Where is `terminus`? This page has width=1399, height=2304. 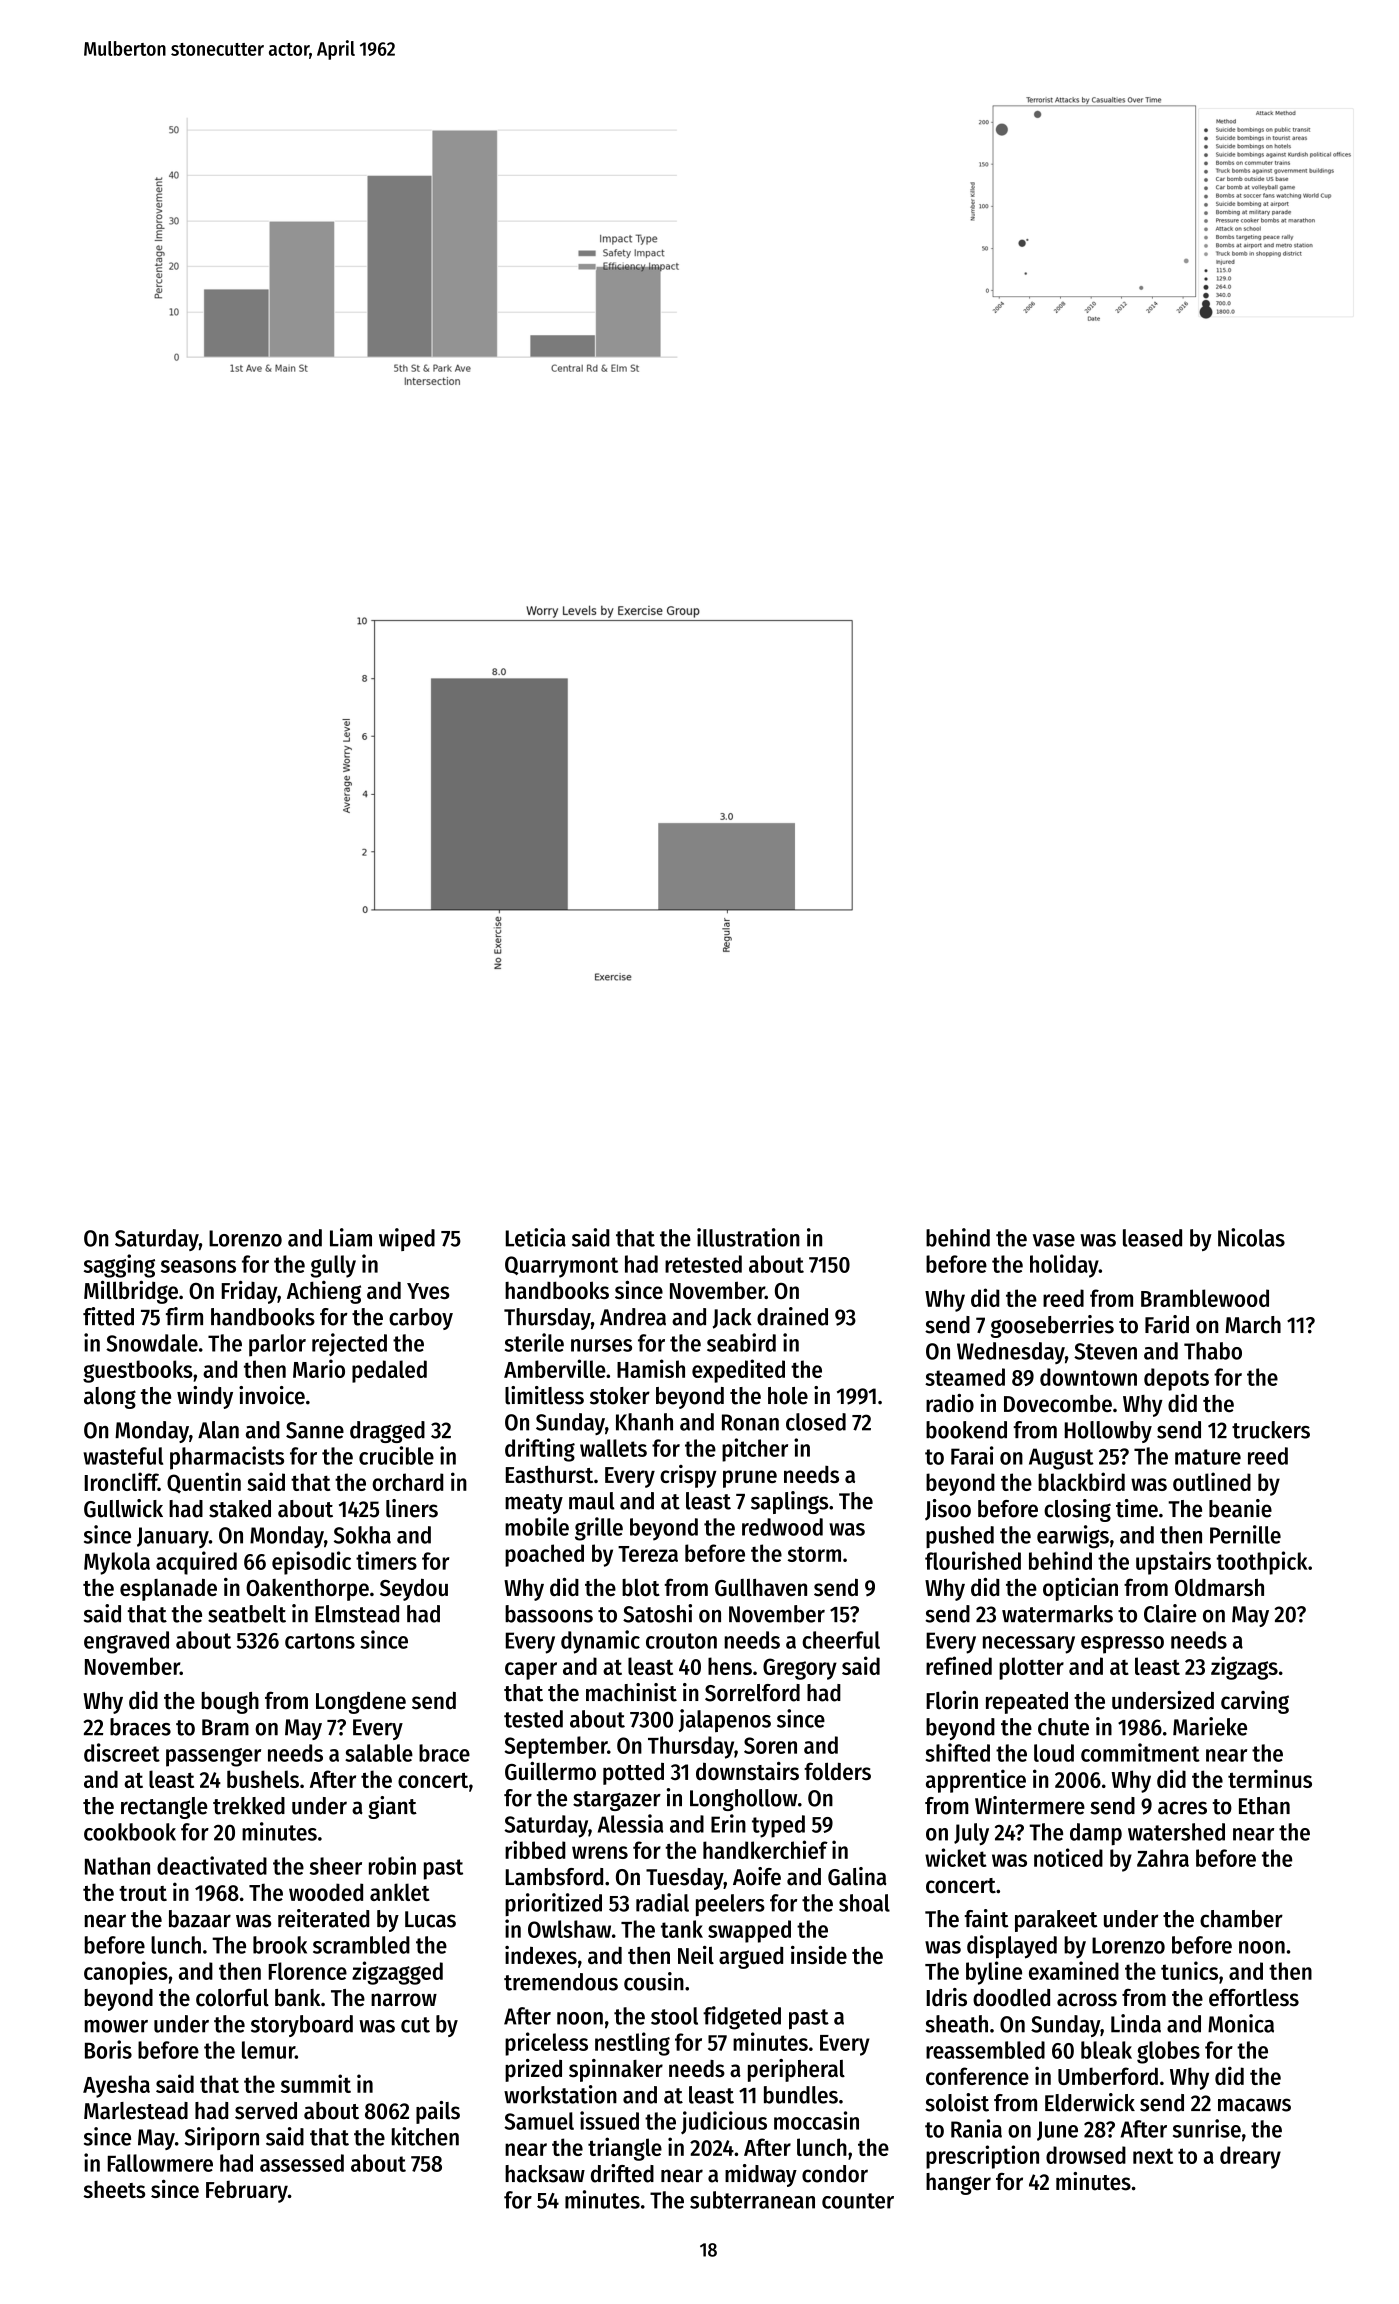 terminus is located at coordinates (1270, 1778).
